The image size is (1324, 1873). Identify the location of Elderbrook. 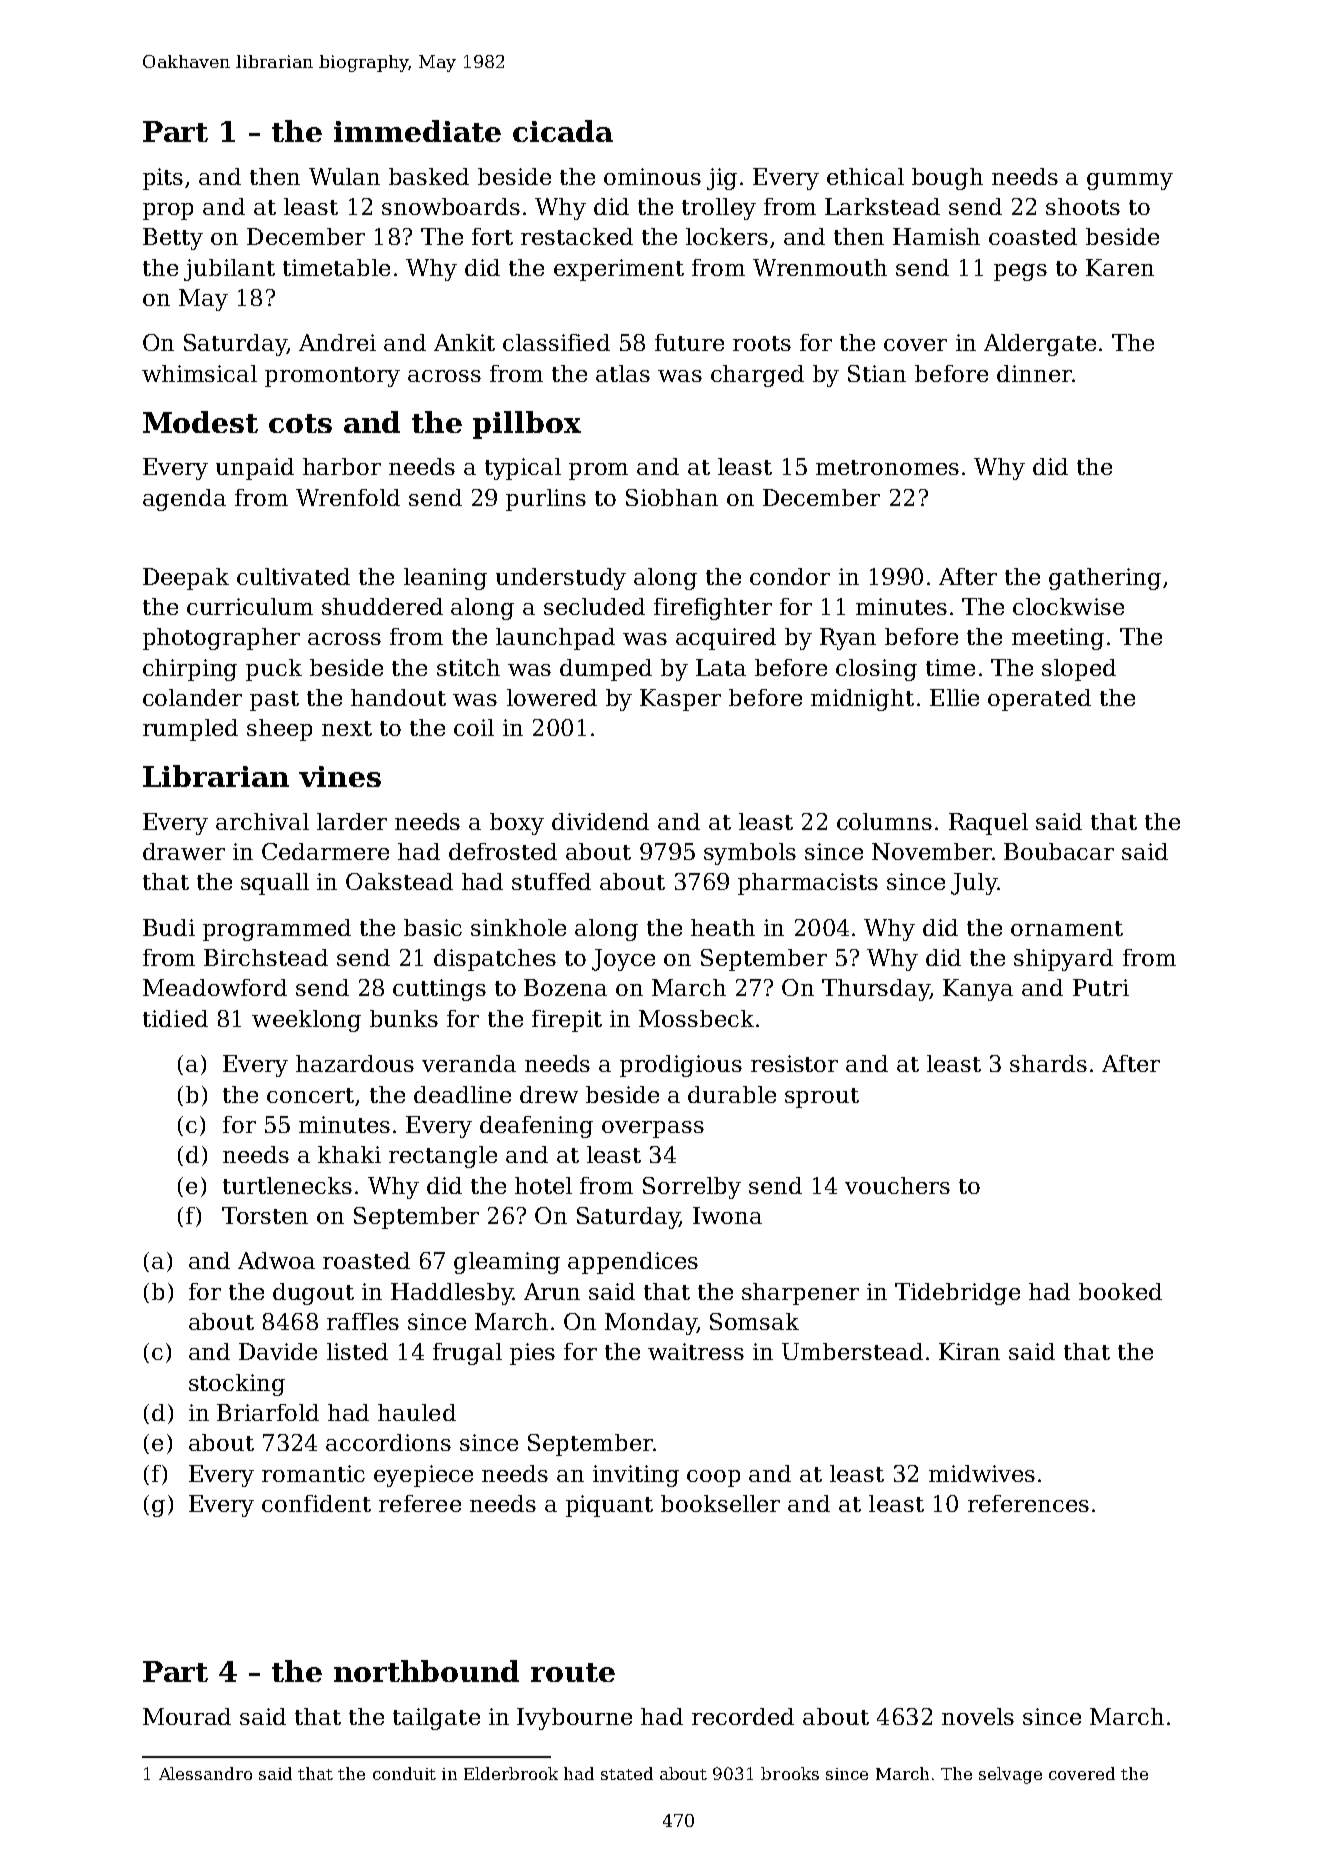
(511, 1773).
